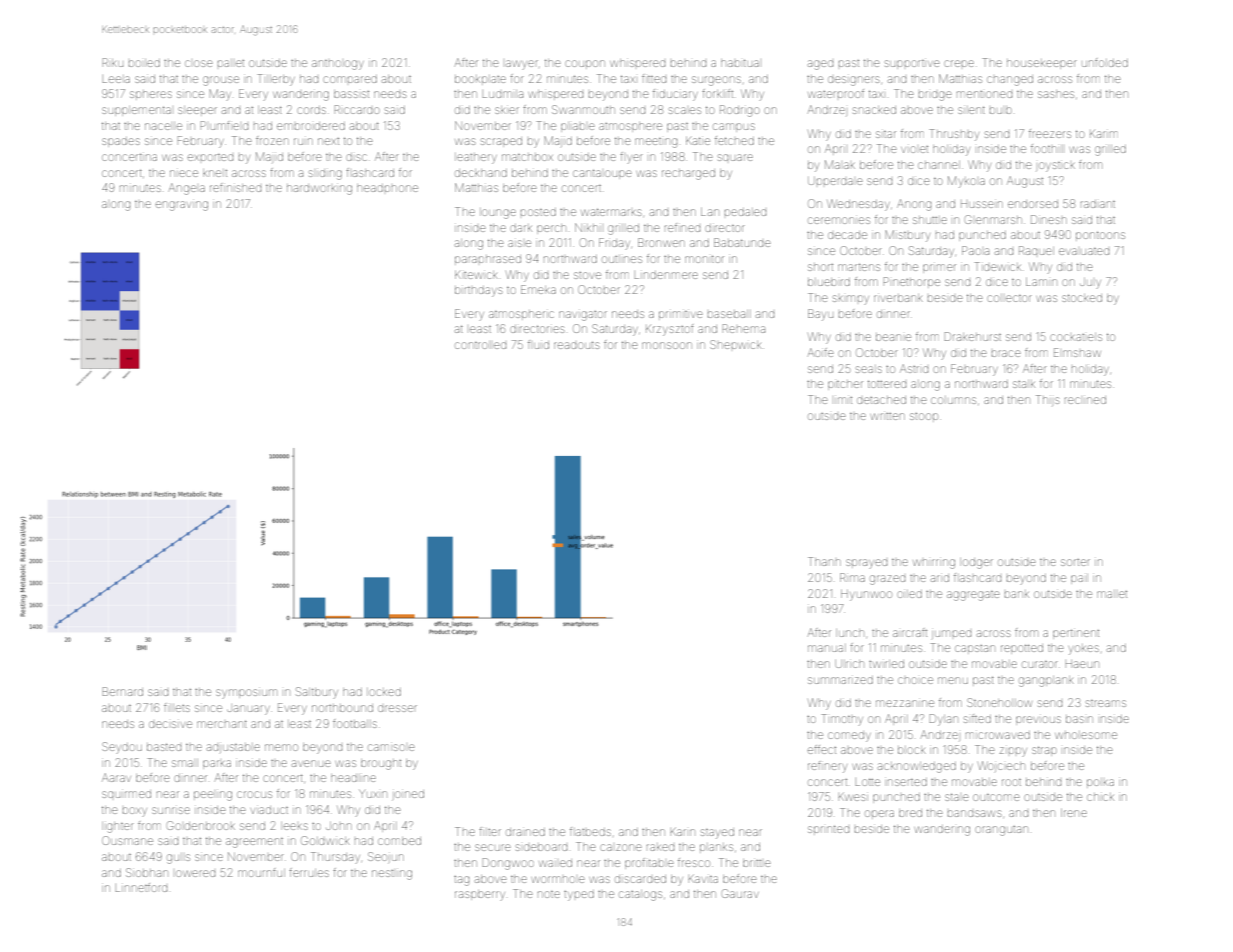  What do you see at coordinates (630, 127) in the screenshot?
I see `atmosphere` at bounding box center [630, 127].
